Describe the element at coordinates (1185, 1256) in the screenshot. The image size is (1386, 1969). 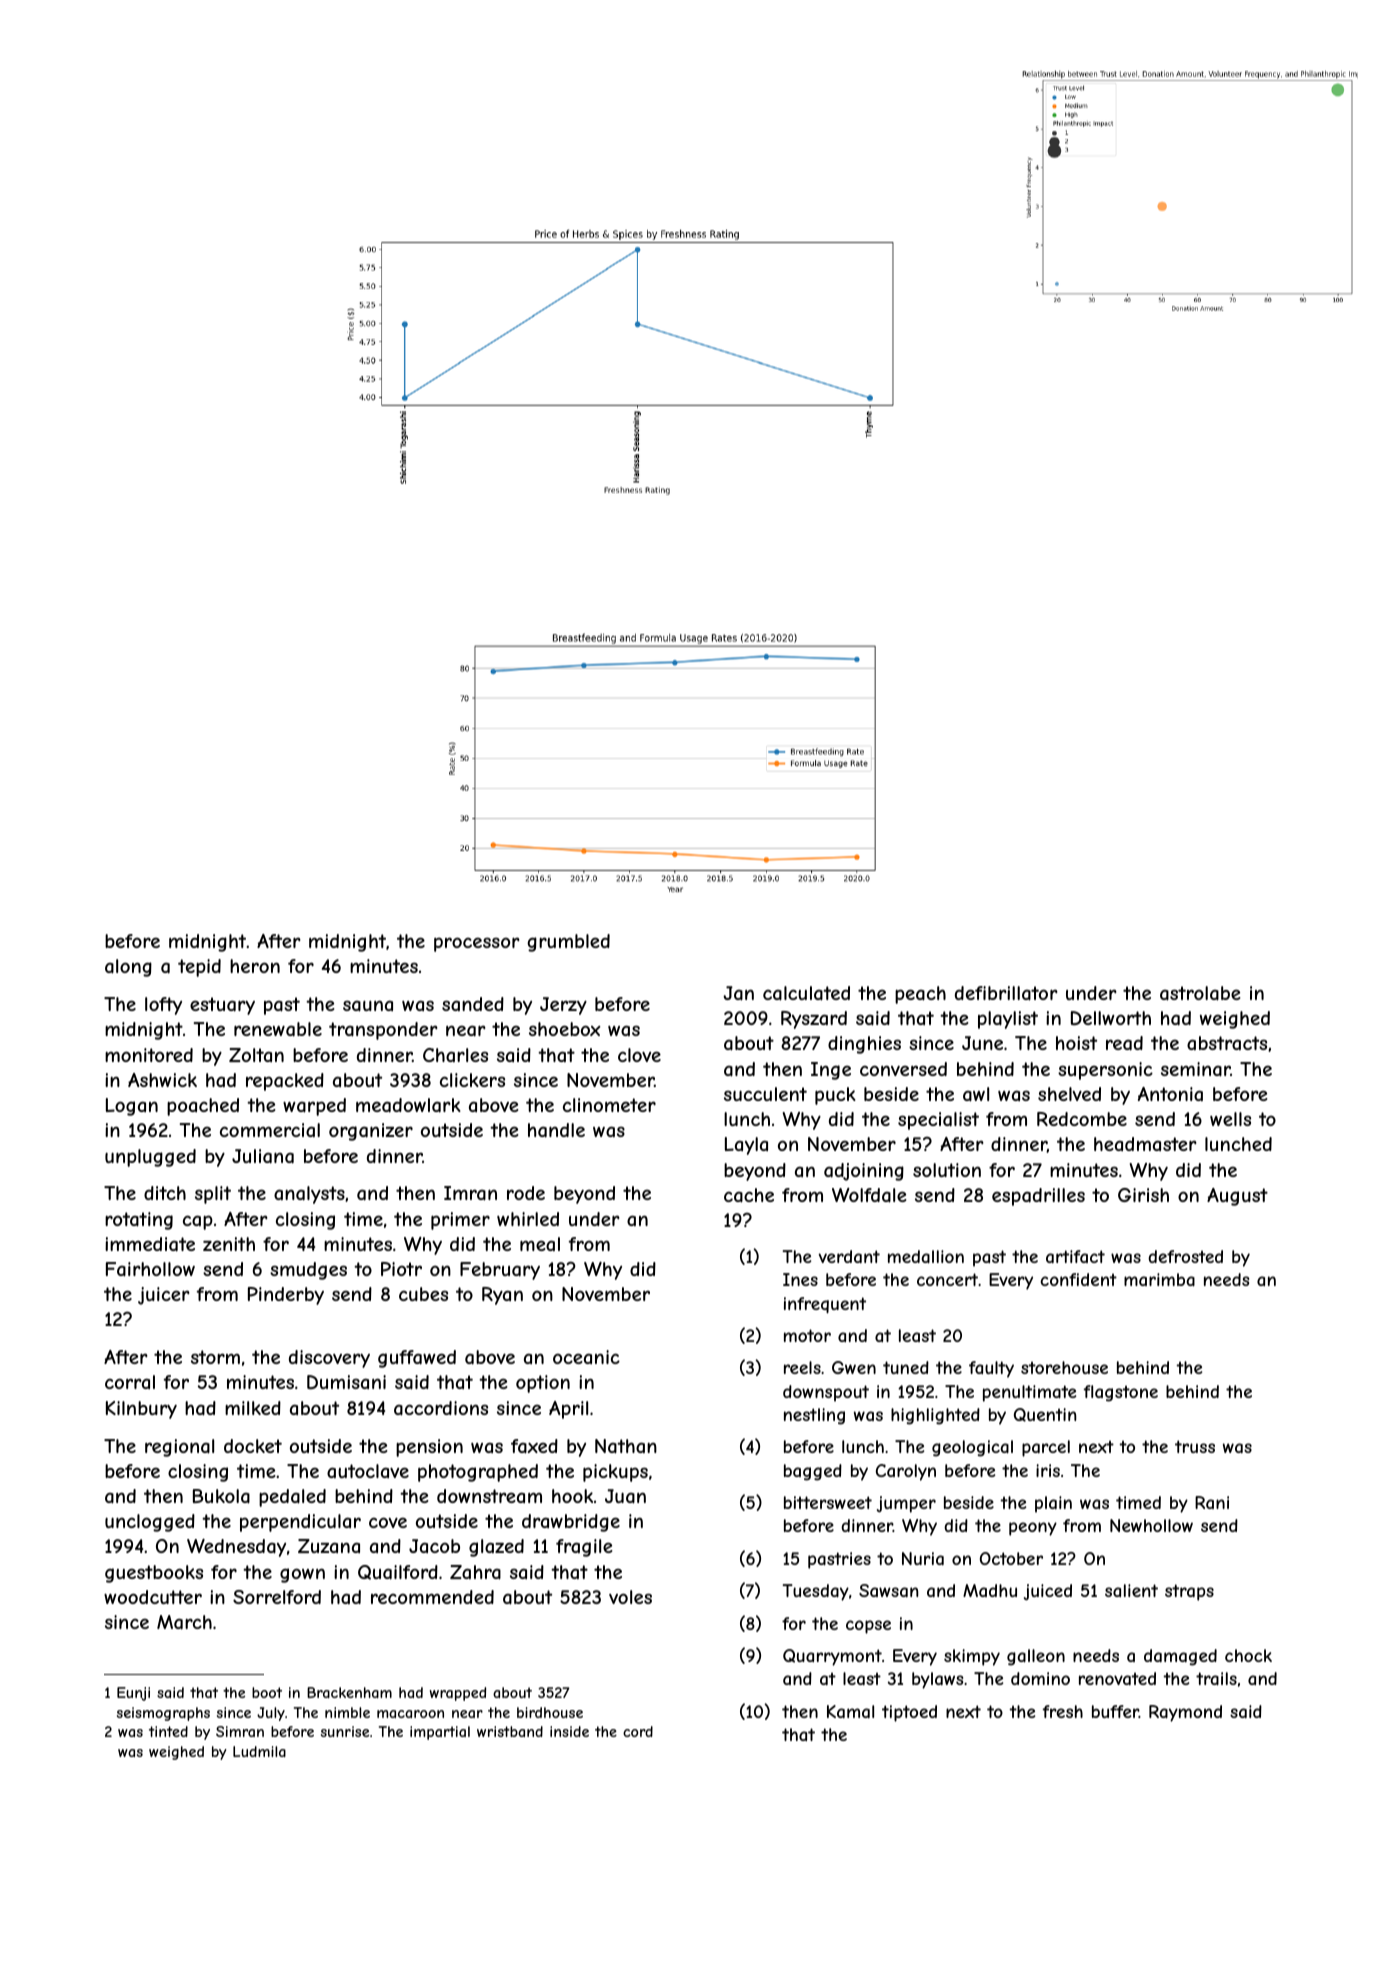
I see `defrosted` at that location.
